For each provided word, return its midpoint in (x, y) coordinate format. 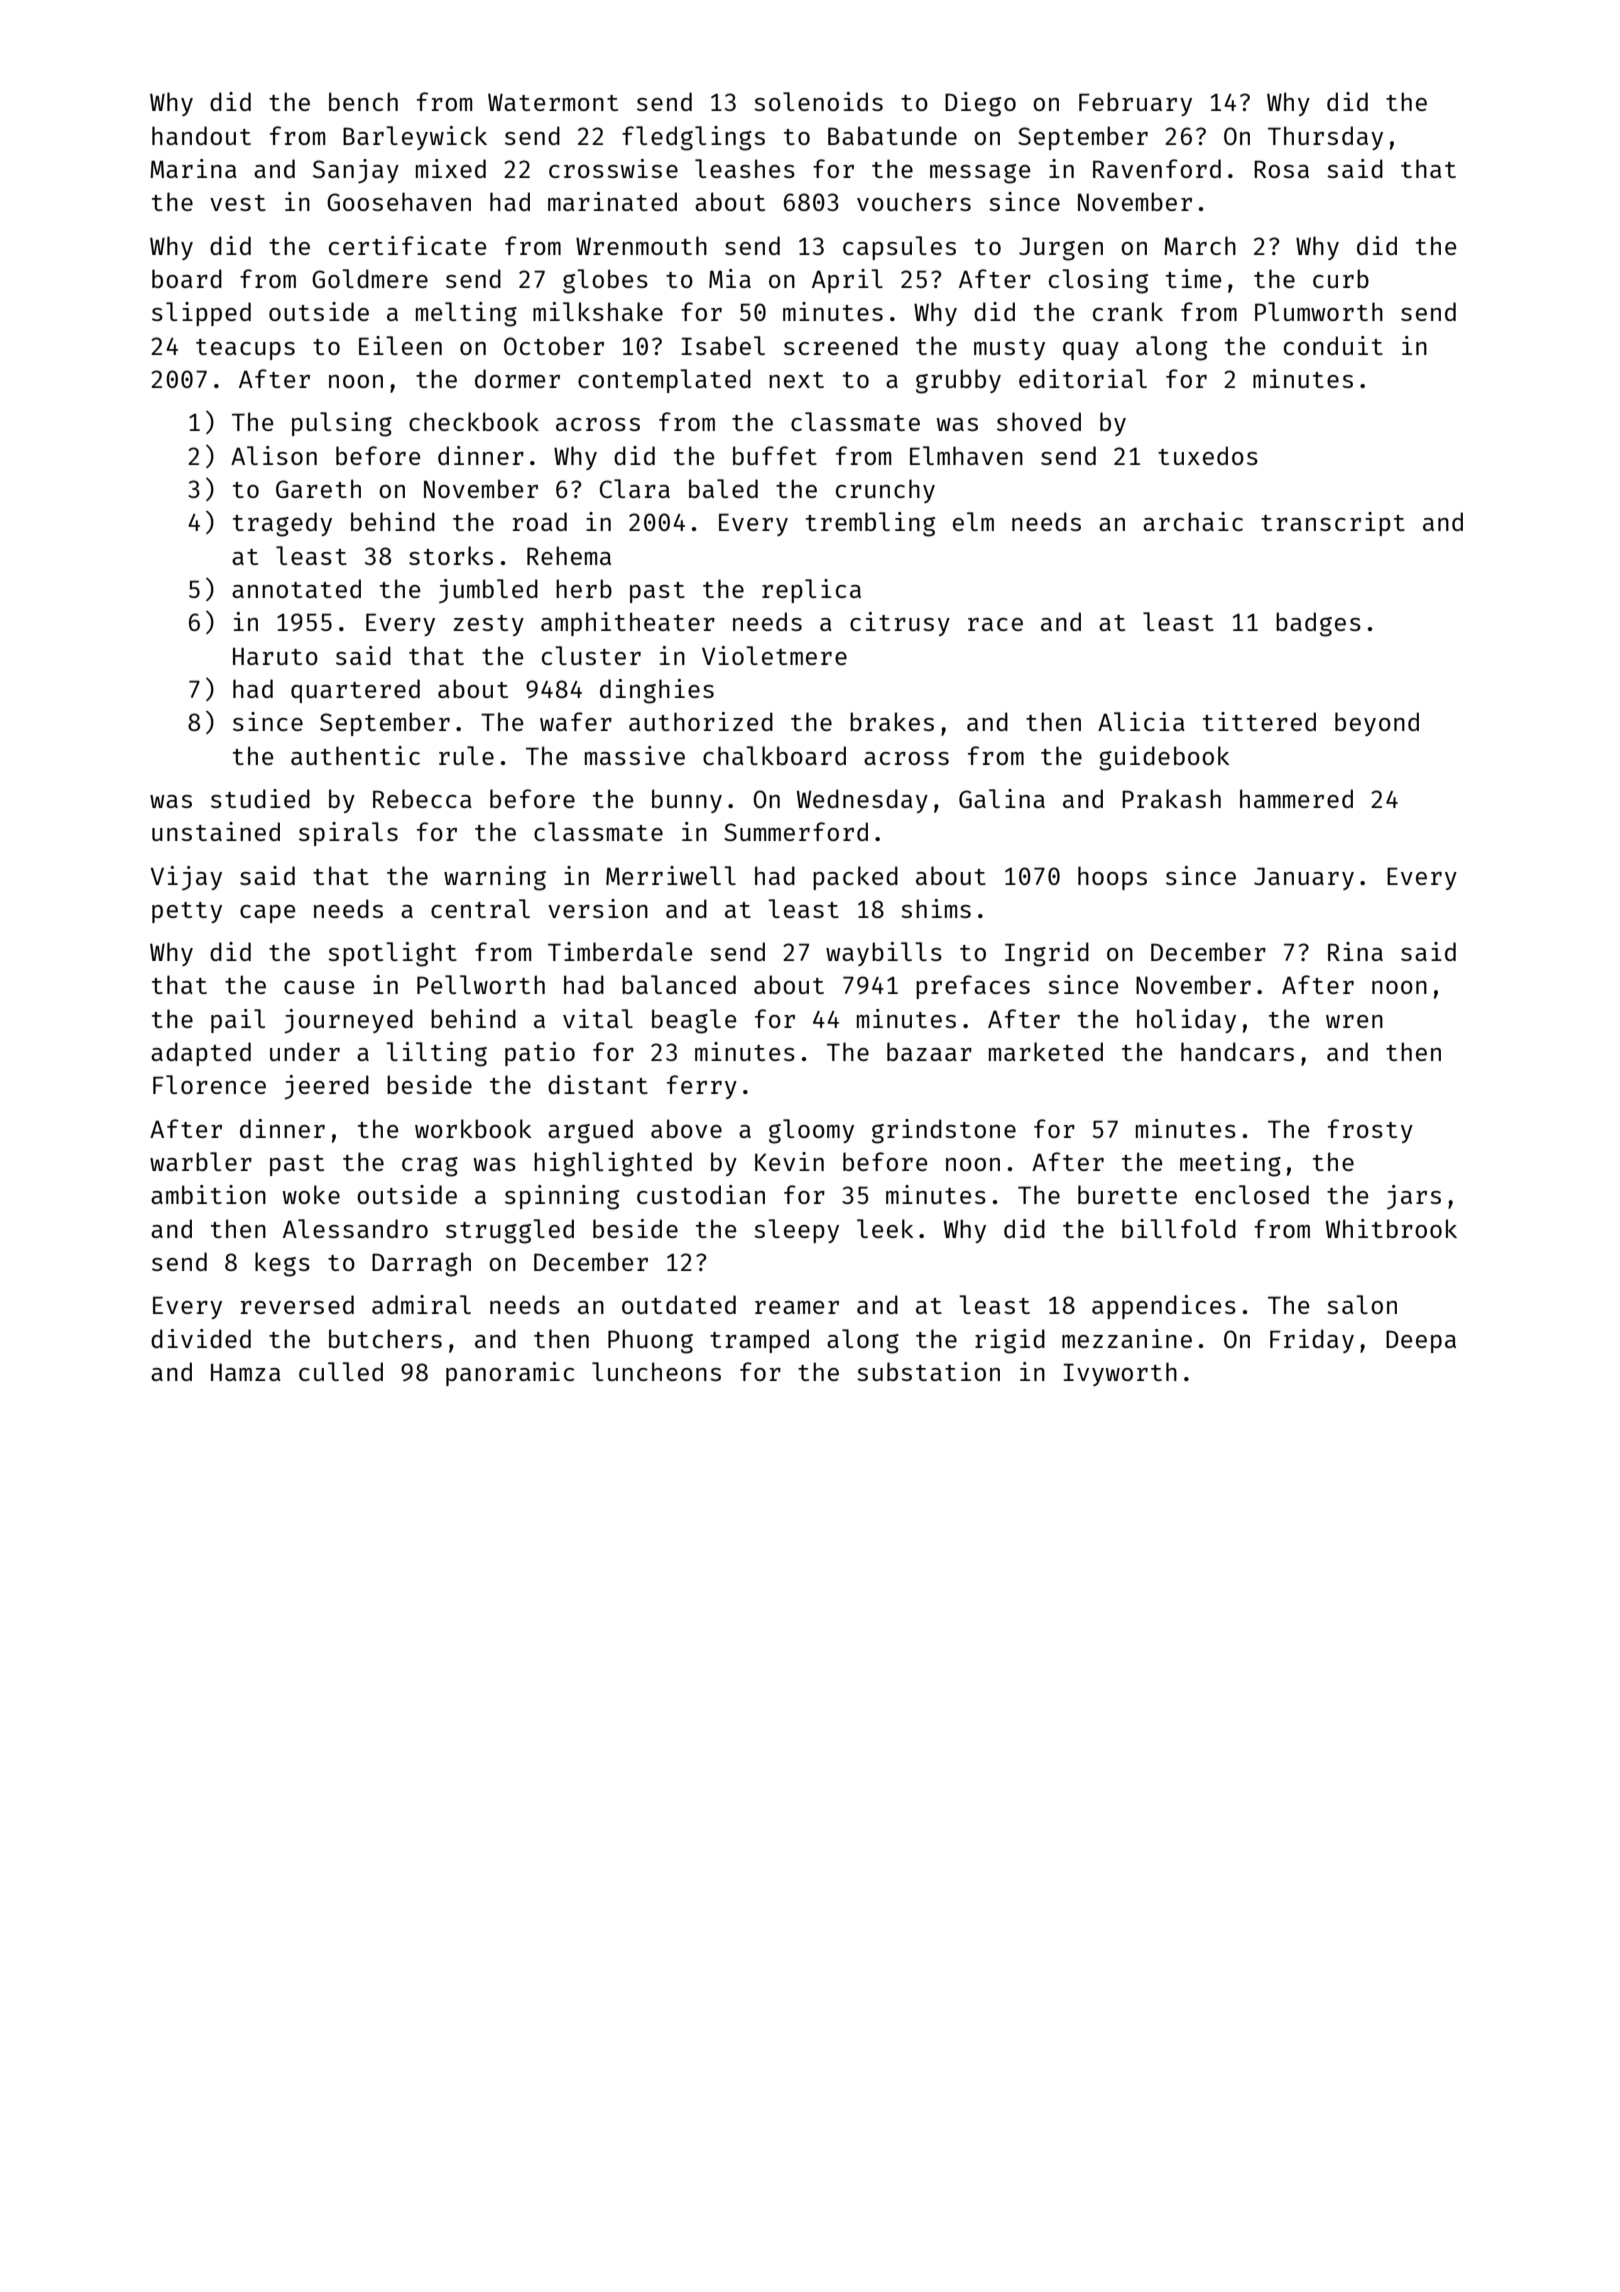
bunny (687, 801)
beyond (1377, 724)
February (1135, 104)
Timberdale (620, 951)
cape (267, 914)
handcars (1237, 1051)
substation (928, 1371)
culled (341, 1371)
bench (363, 101)
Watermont (553, 102)
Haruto (275, 656)
